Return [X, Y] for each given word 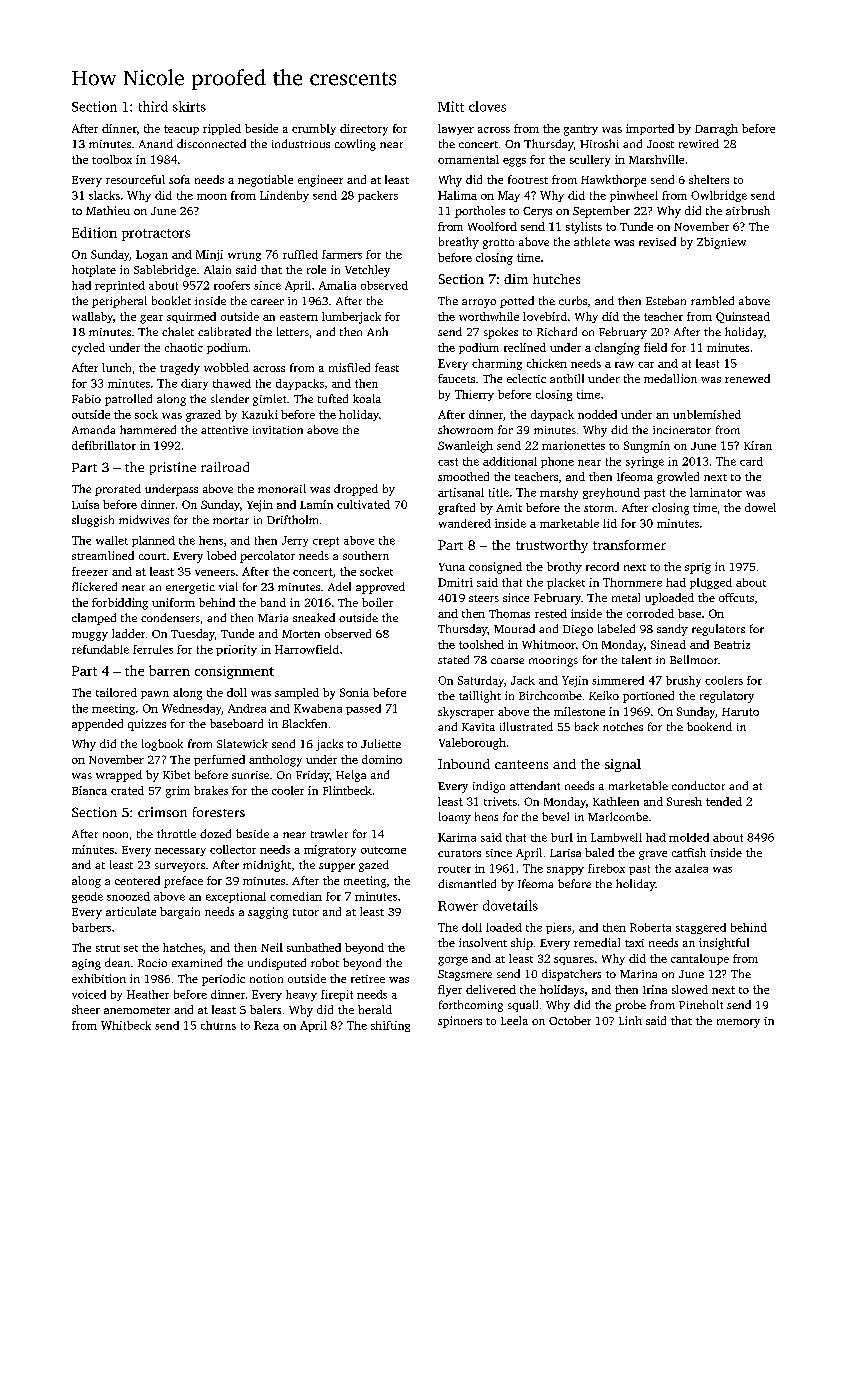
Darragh [716, 130]
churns [218, 1025]
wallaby [92, 317]
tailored [116, 692]
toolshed [481, 644]
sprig [698, 568]
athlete [592, 241]
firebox [606, 868]
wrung [244, 256]
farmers [342, 254]
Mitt [451, 106]
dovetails [510, 905]
